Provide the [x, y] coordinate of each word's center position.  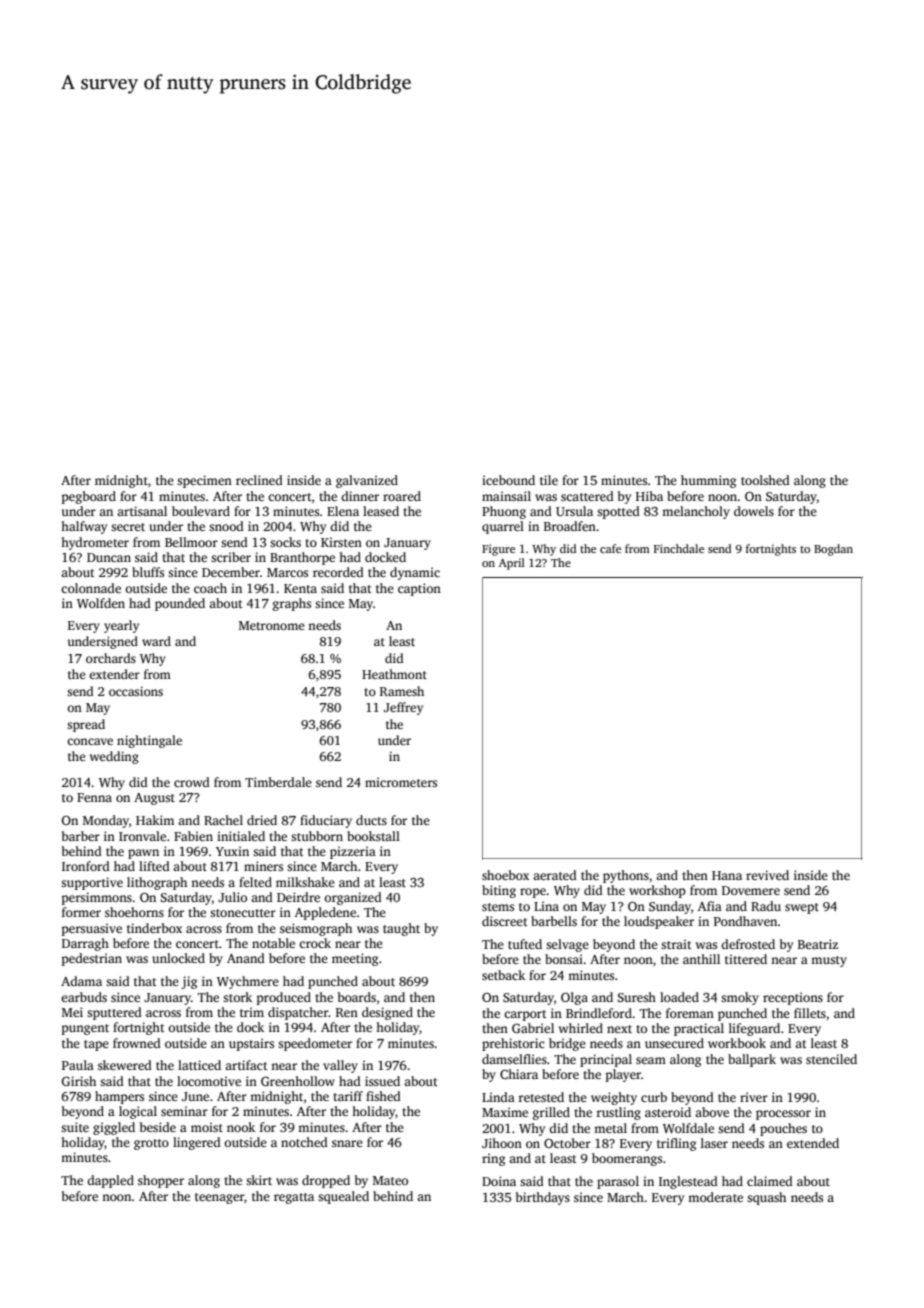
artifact [246, 1065]
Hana [727, 875]
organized [353, 898]
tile [549, 480]
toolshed [765, 480]
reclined [259, 480]
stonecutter [243, 913]
